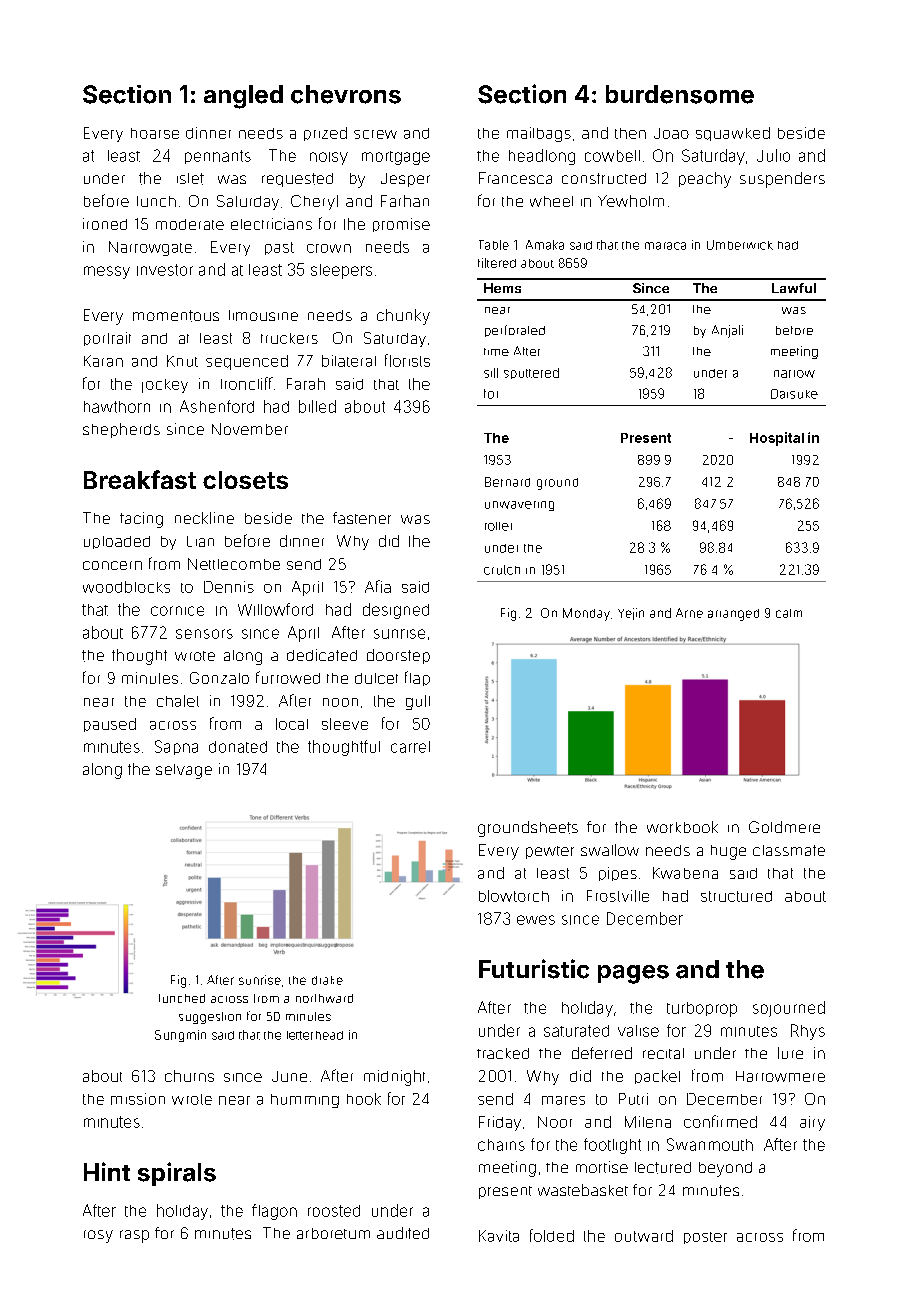 This screenshot has width=908, height=1316. I want to click on Lawful, so click(794, 288).
